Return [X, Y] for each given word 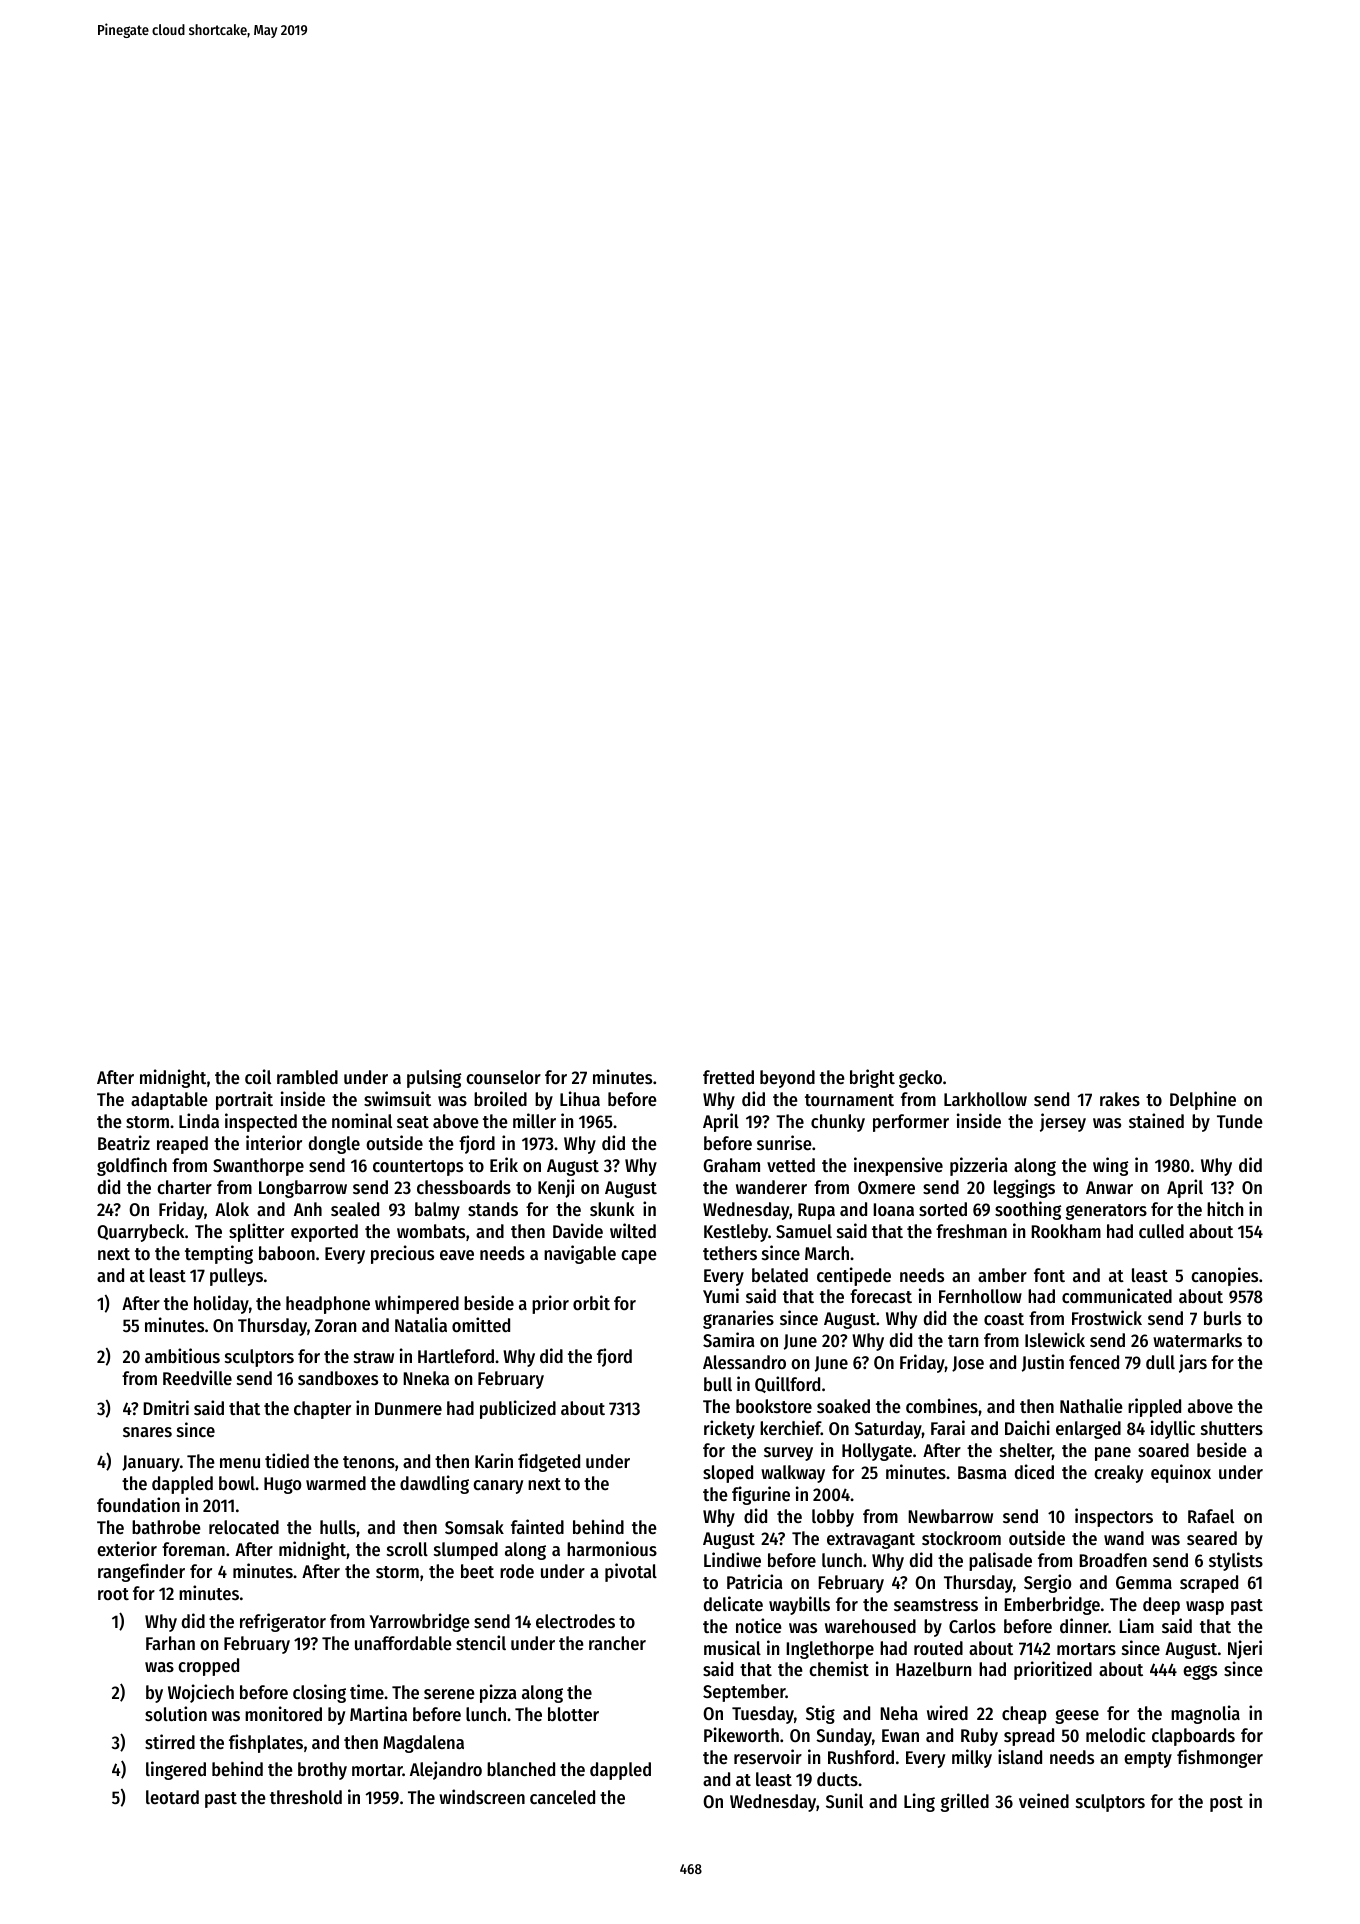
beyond [787, 1079]
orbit [591, 1302]
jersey [1063, 1122]
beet [477, 1571]
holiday [221, 1304]
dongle [334, 1145]
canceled [562, 1797]
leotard [172, 1797]
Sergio [1047, 1583]
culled [1161, 1231]
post [1226, 1804]
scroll [407, 1549]
